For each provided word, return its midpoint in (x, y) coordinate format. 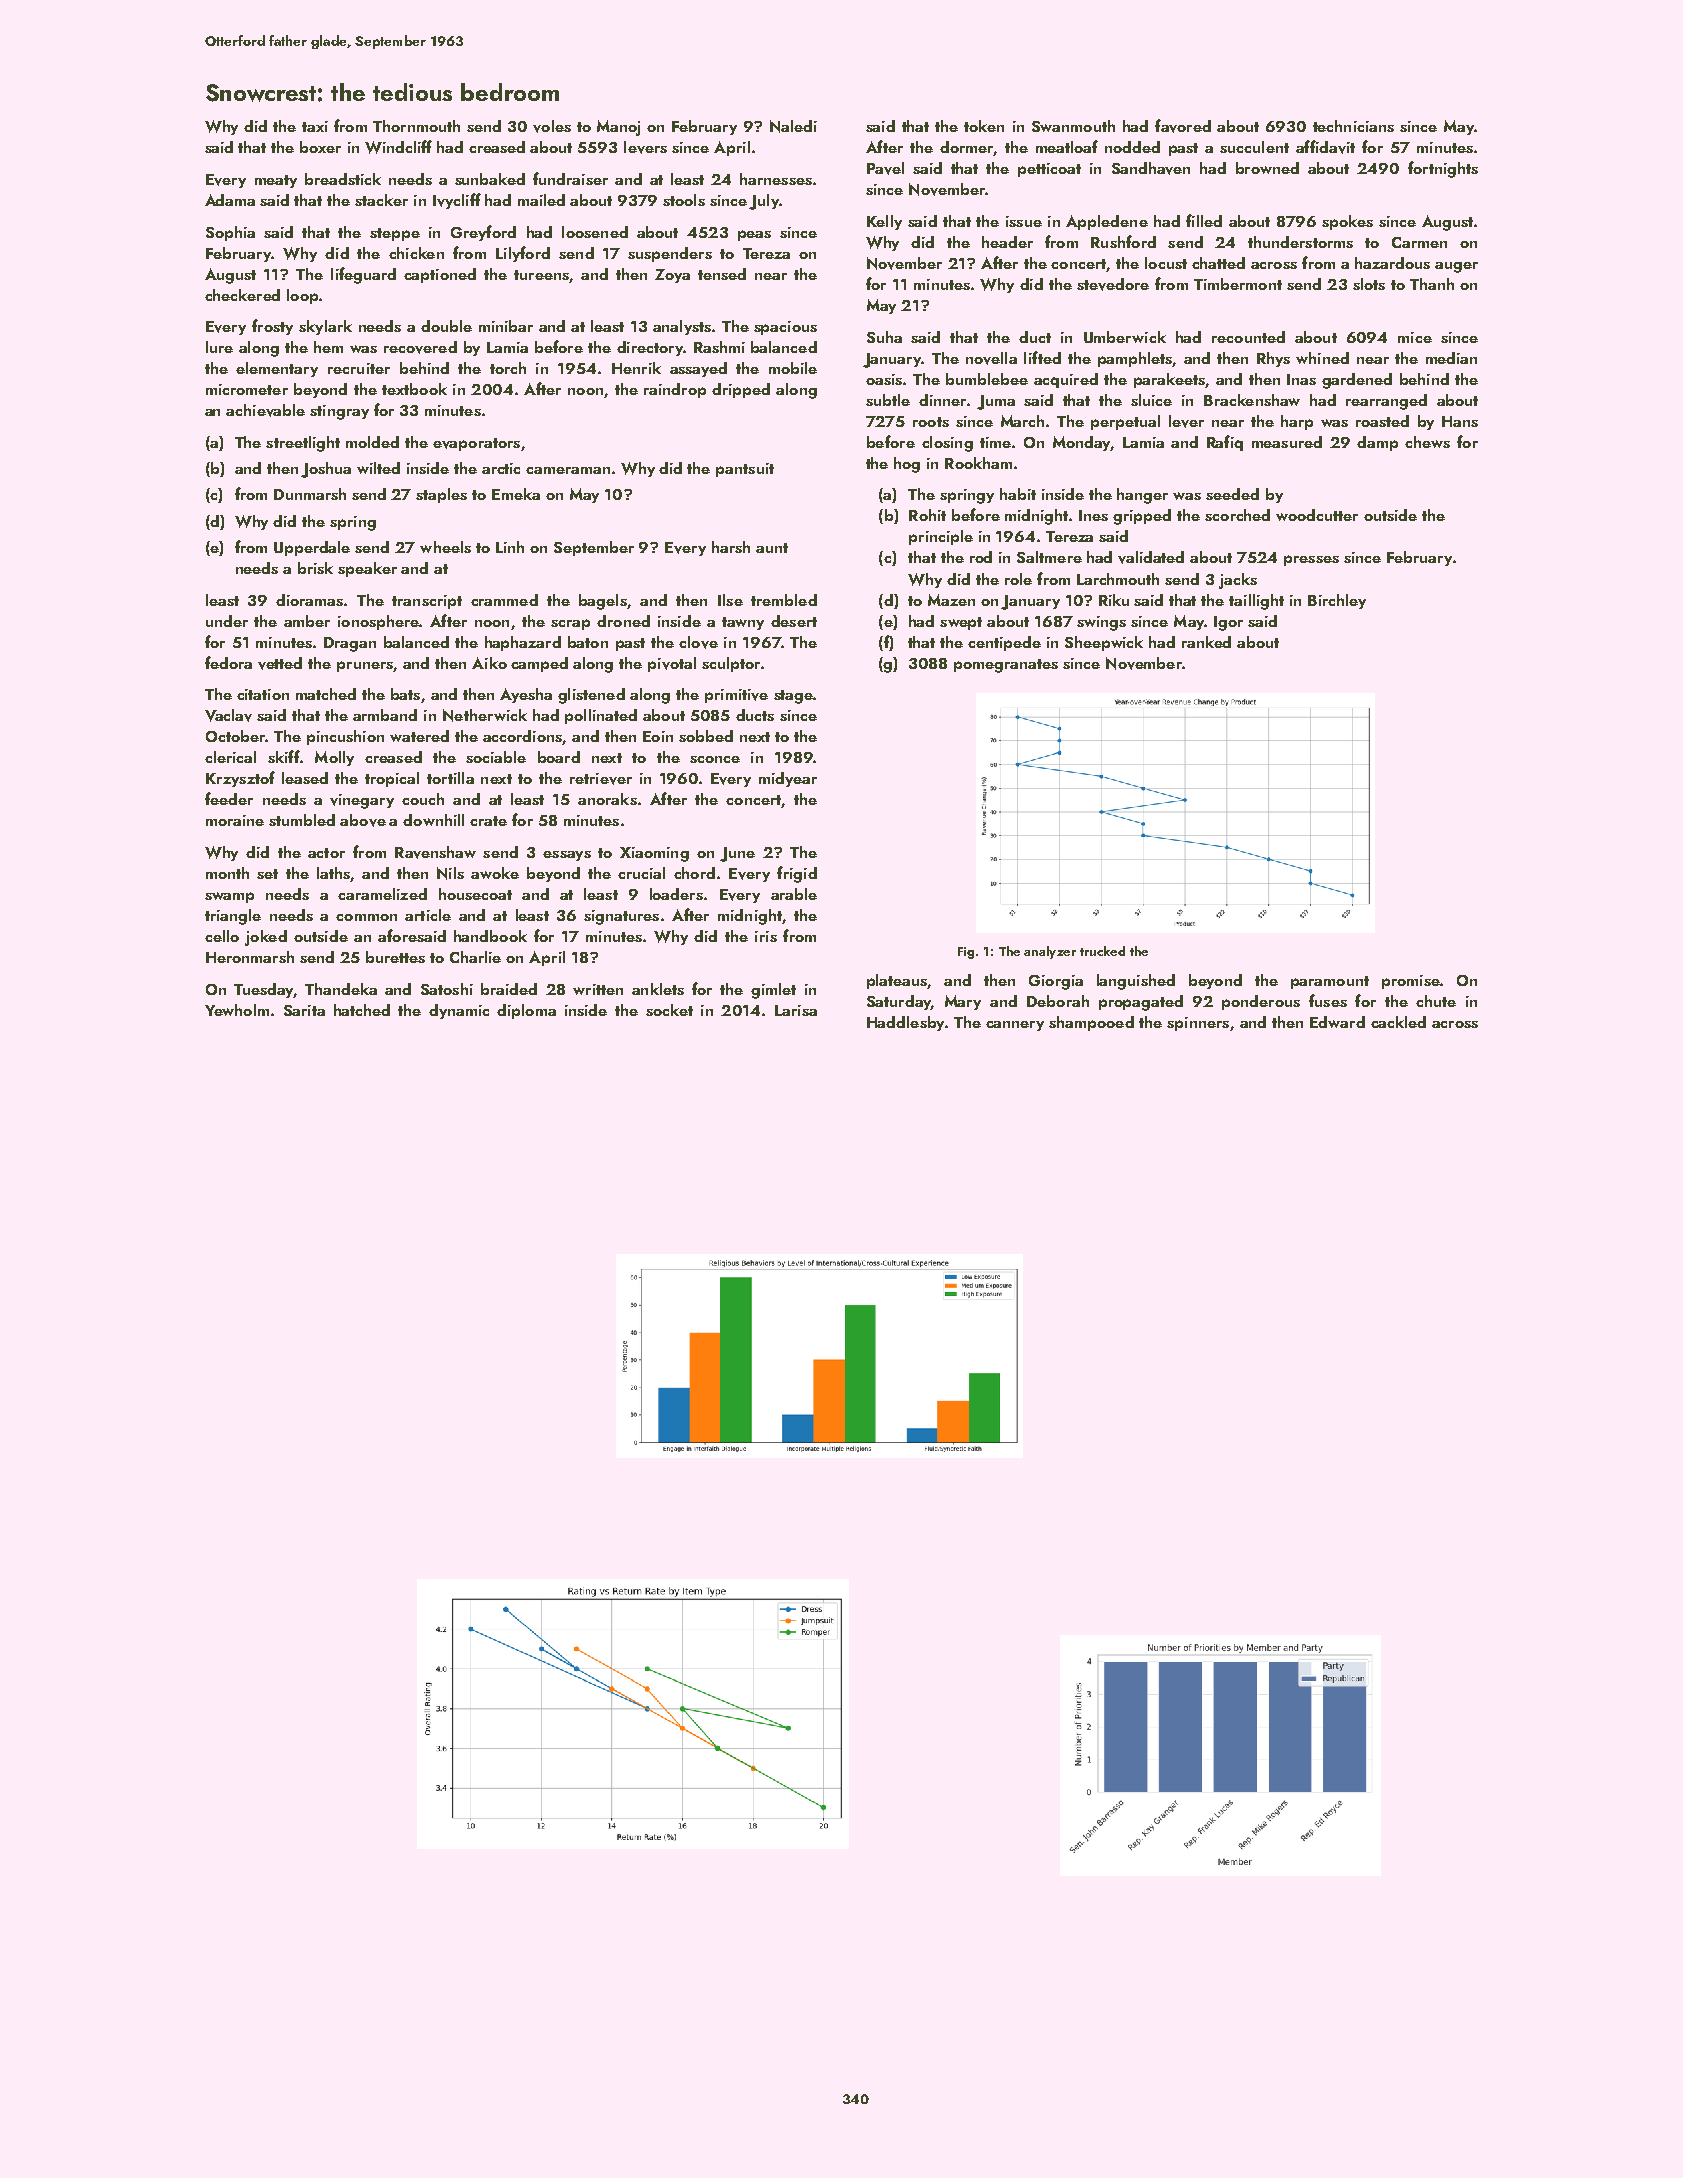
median (1451, 358)
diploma (526, 1011)
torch (508, 368)
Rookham (978, 463)
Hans (1460, 421)
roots (931, 422)
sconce (715, 759)
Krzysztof (240, 779)
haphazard (523, 643)
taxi (315, 126)
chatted (1218, 263)
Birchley (1337, 601)
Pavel (885, 168)
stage (793, 697)
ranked (1206, 642)
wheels (445, 547)
